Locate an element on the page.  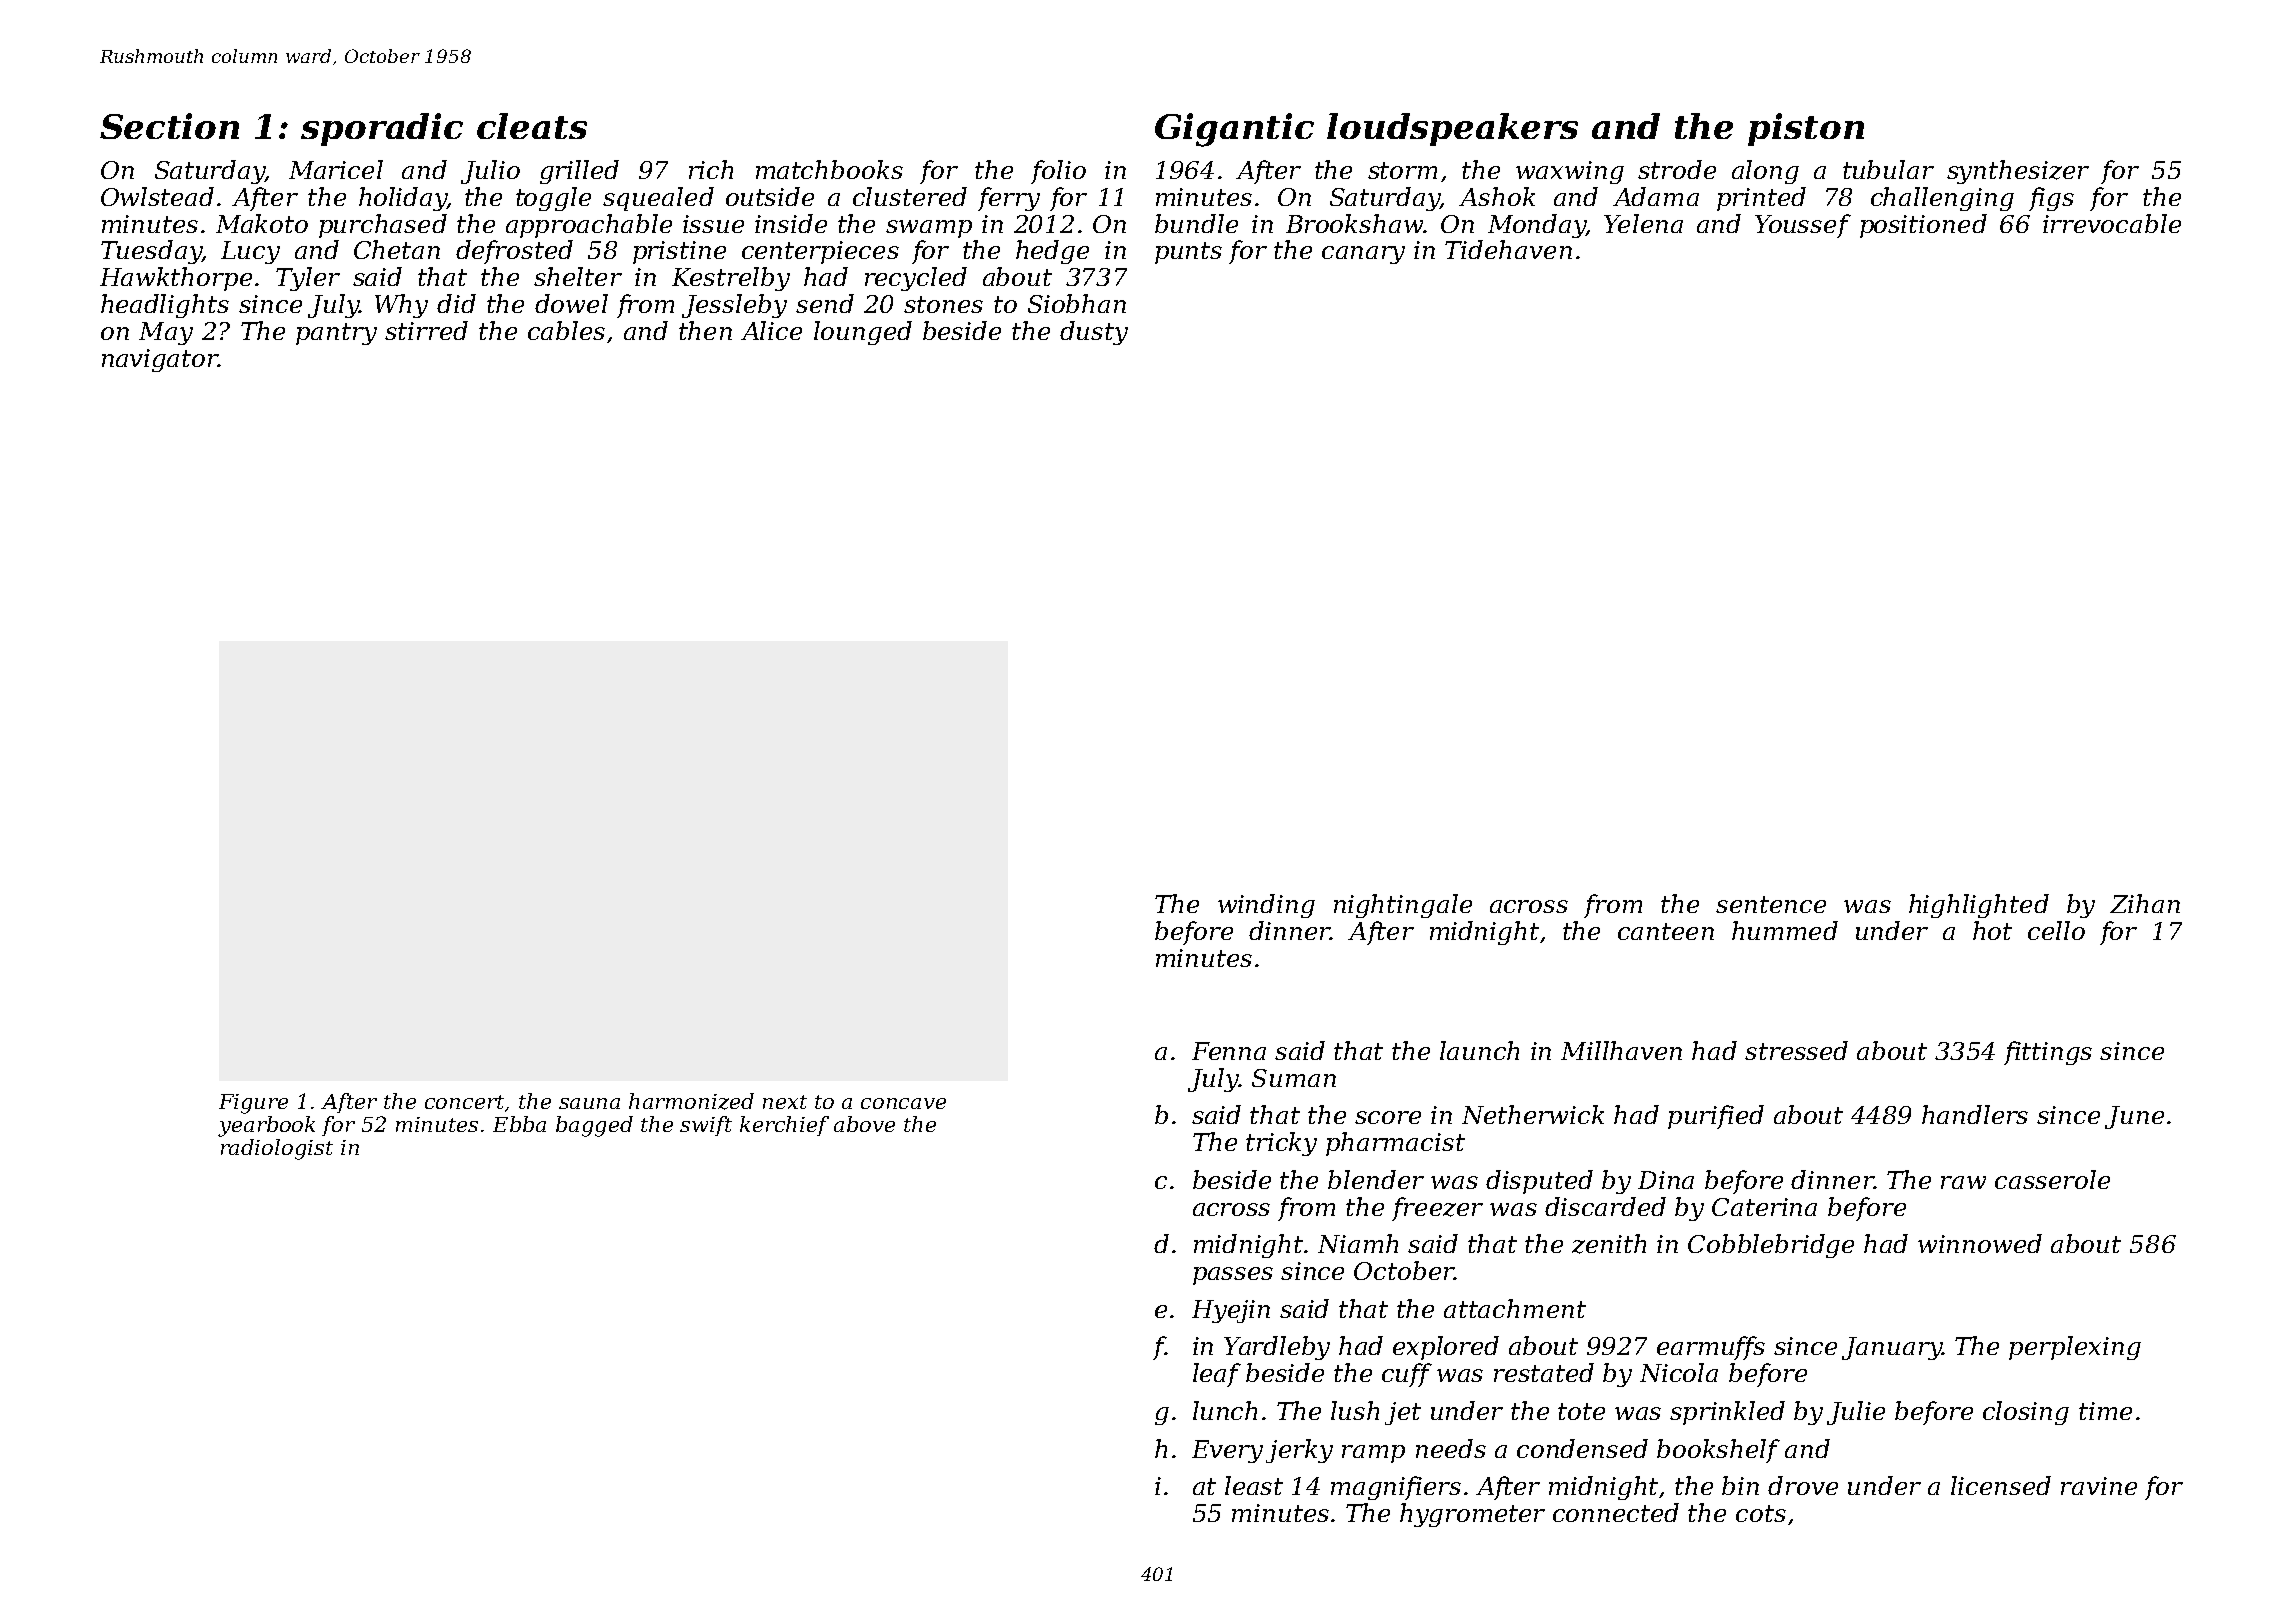
loudspeakers is located at coordinates (1452, 129).
